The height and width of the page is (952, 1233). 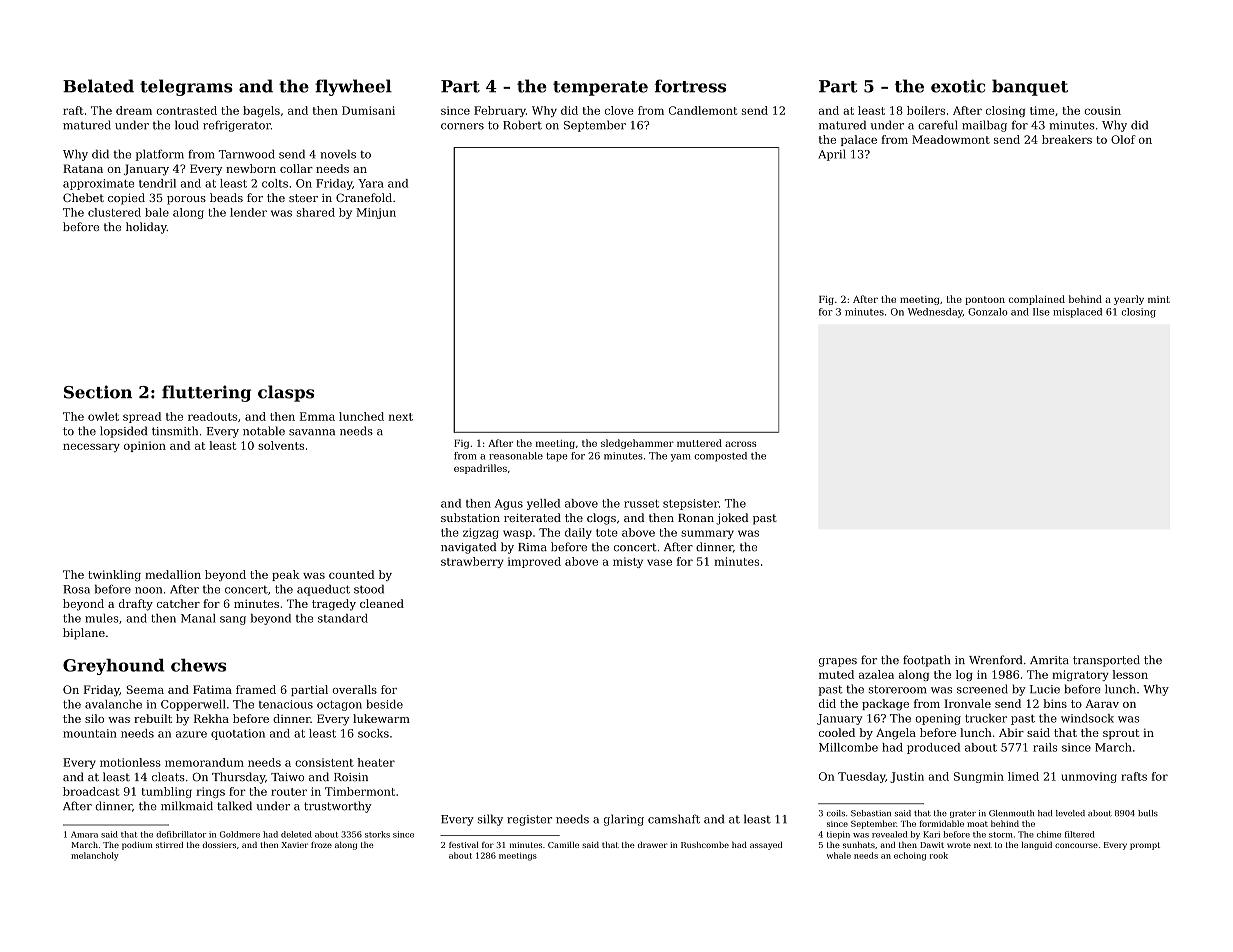 What do you see at coordinates (628, 562) in the page?
I see `misty` at bounding box center [628, 562].
